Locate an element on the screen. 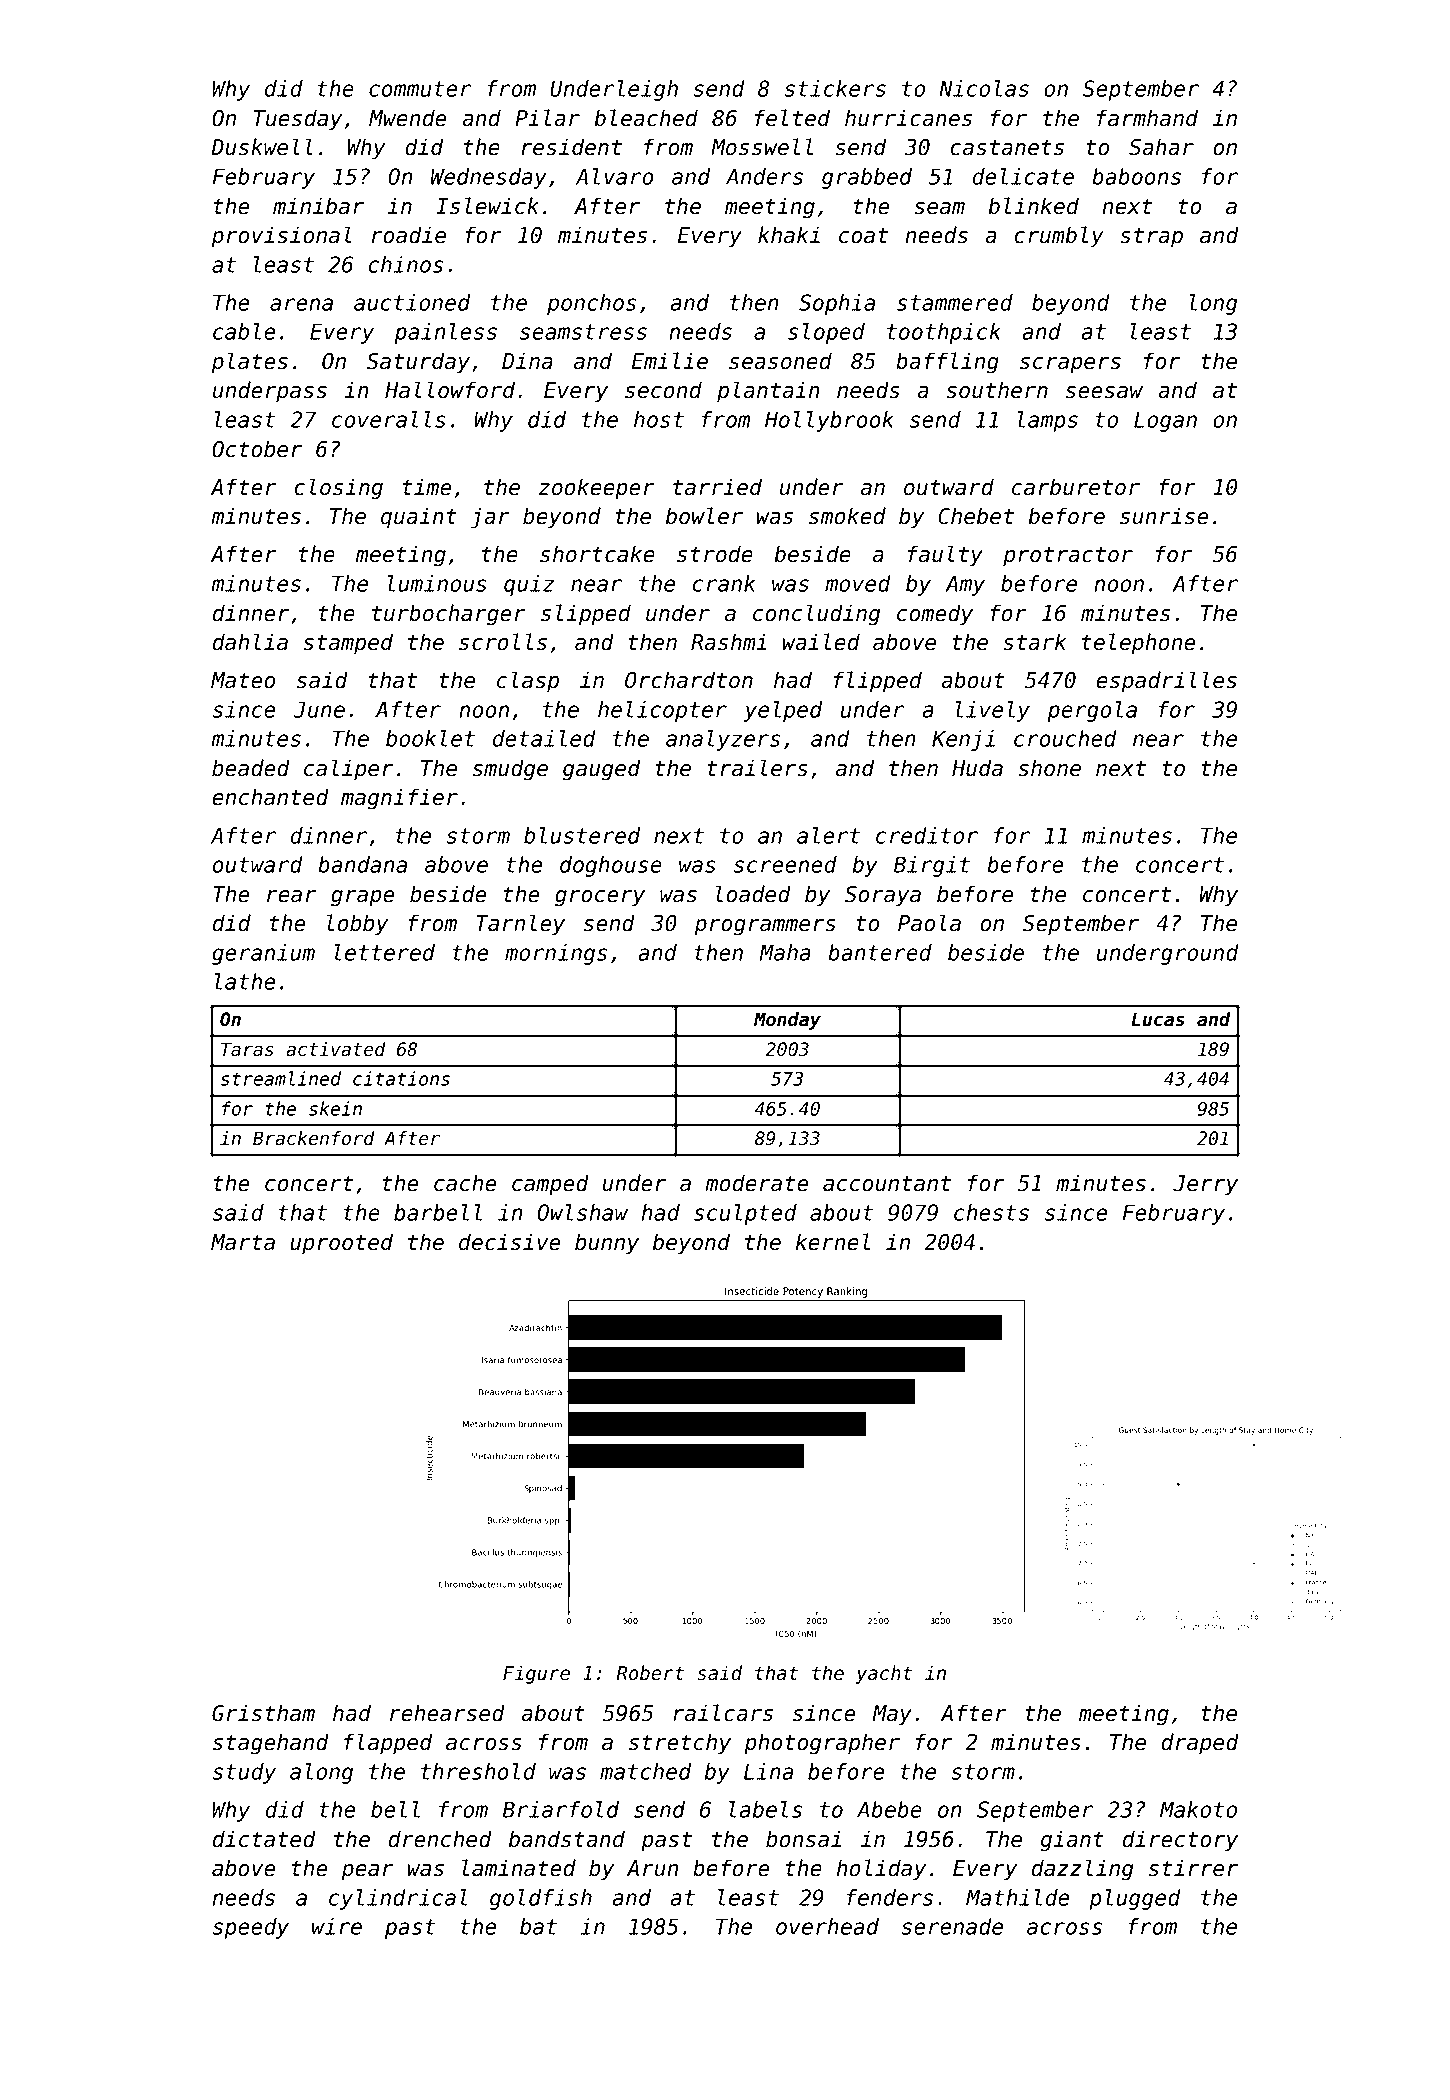  wailed is located at coordinates (821, 642).
